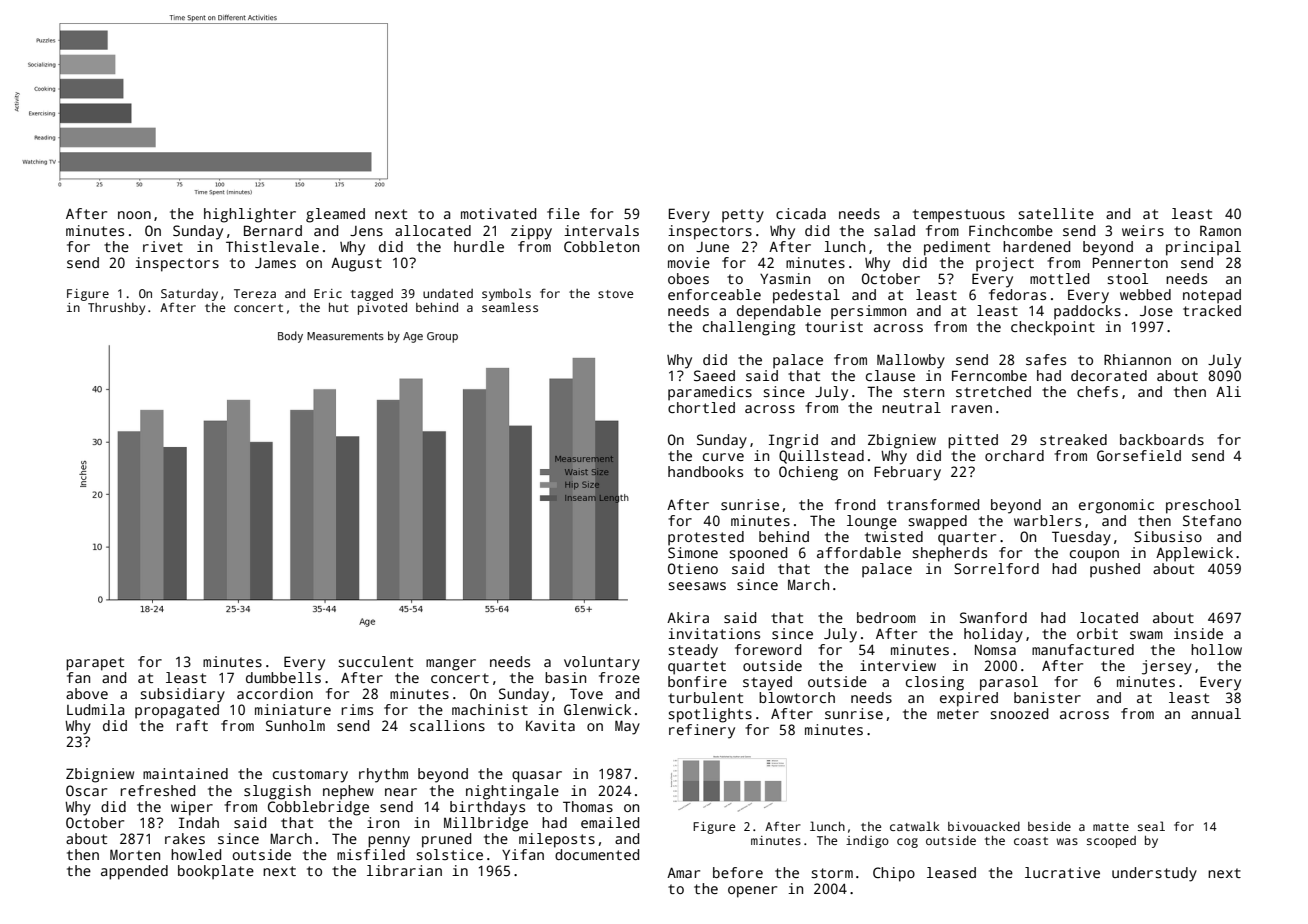 The height and width of the image is (924, 1308). I want to click on appended, so click(134, 872).
